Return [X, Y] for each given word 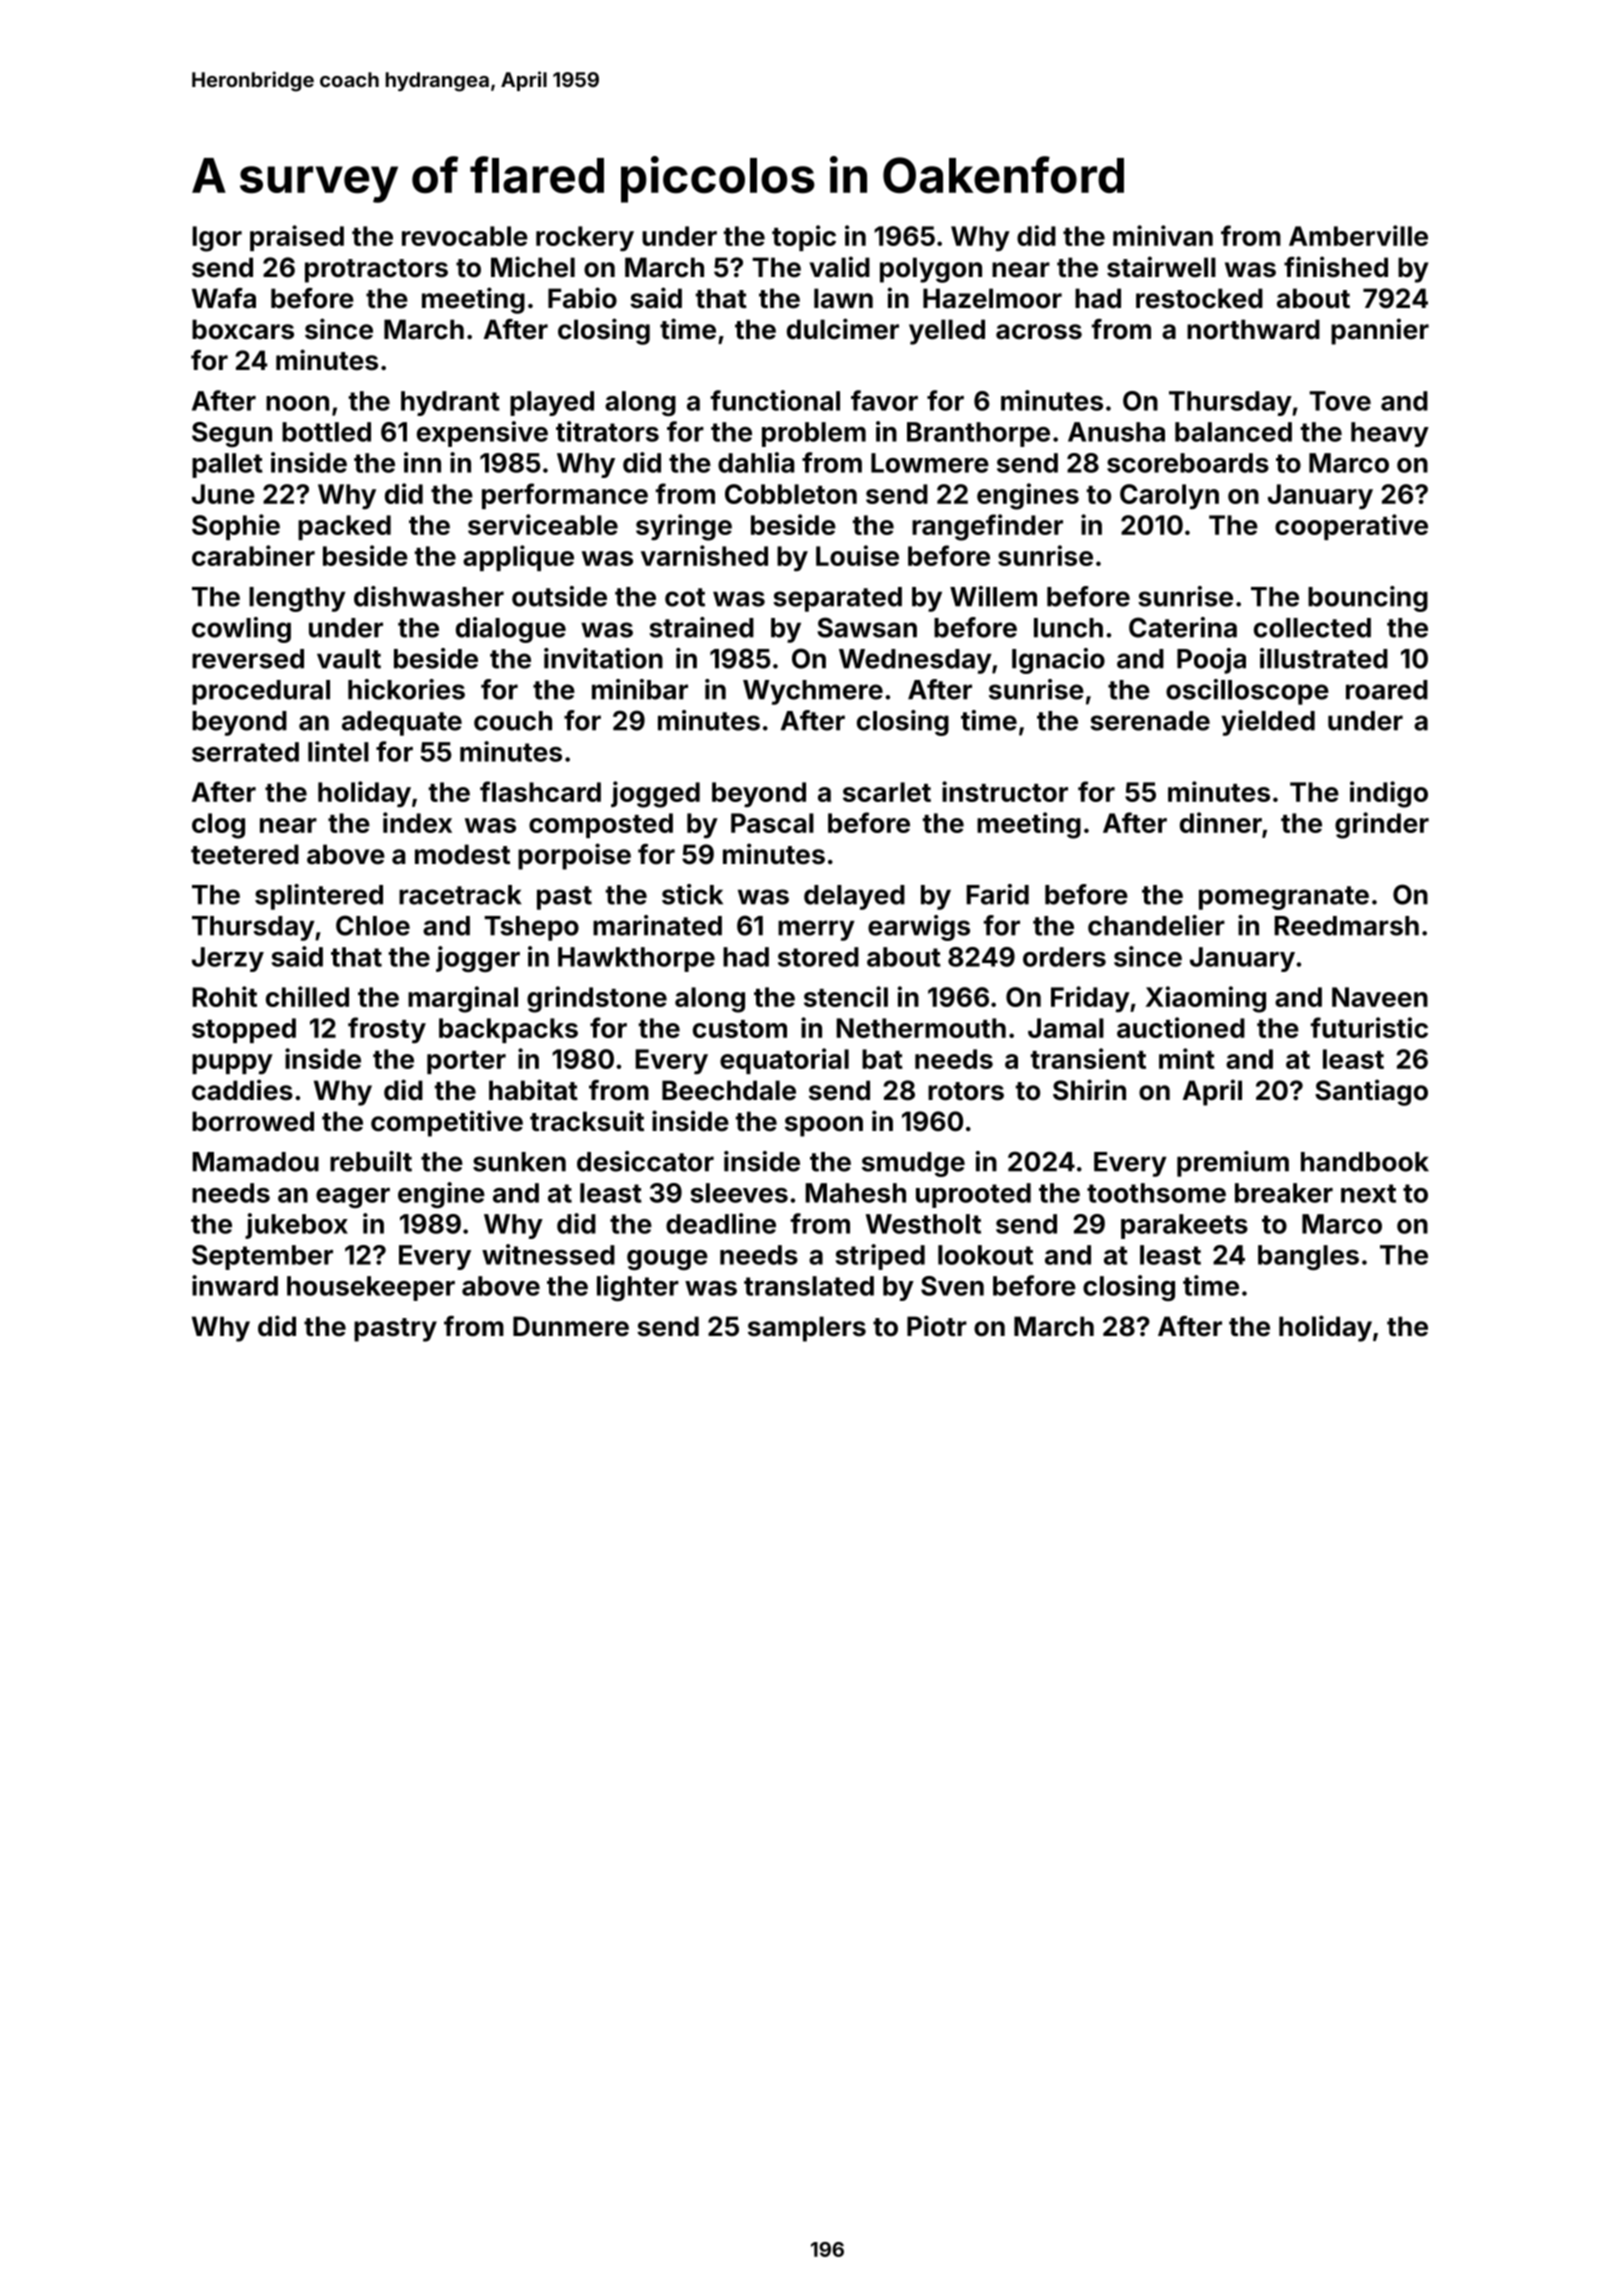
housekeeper [371, 1288]
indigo [1389, 794]
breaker [1284, 1193]
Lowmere [930, 463]
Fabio [582, 298]
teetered [245, 854]
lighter [638, 1288]
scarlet [887, 792]
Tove [1340, 401]
